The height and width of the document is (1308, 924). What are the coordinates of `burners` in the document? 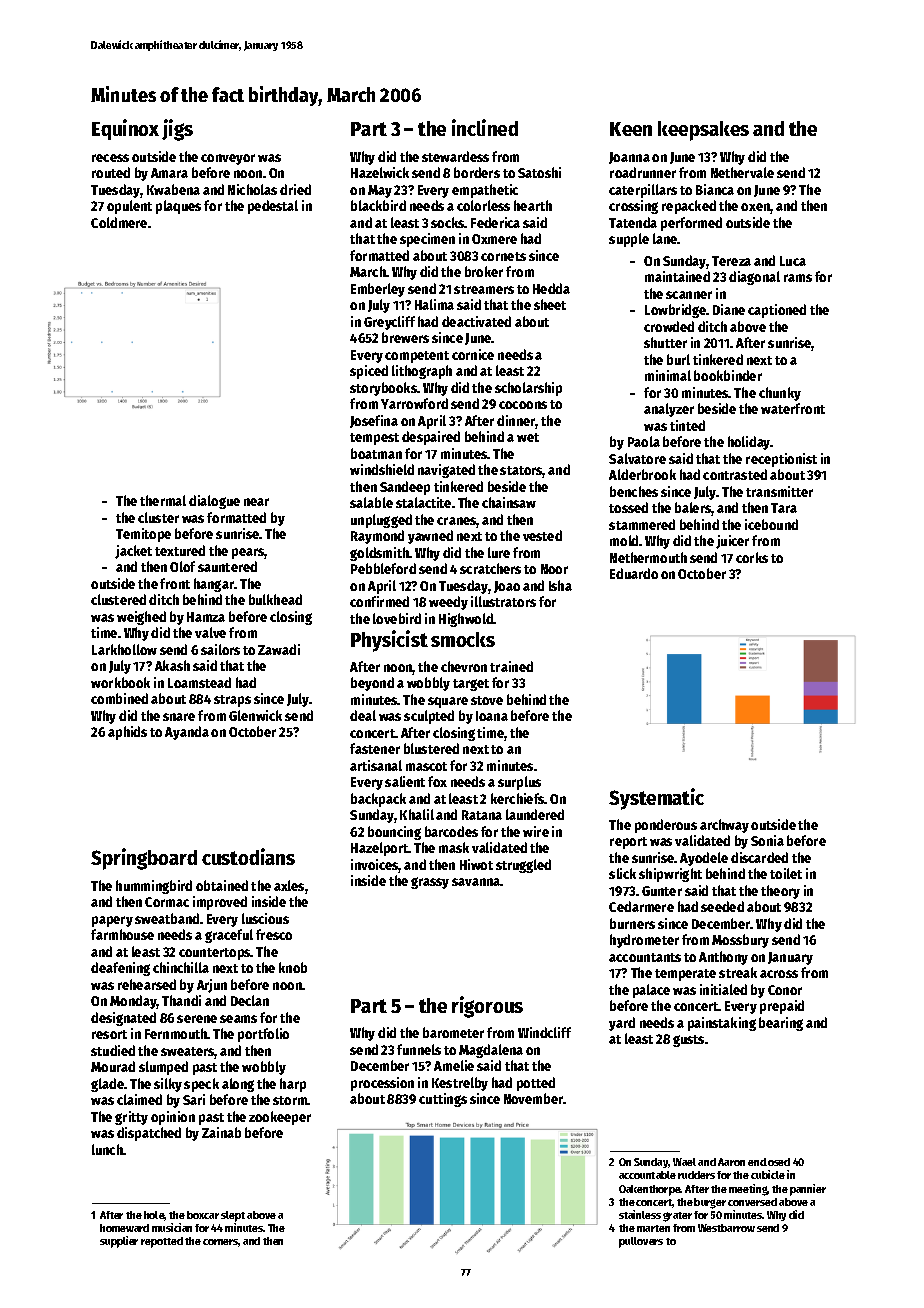 It's located at (632, 923).
